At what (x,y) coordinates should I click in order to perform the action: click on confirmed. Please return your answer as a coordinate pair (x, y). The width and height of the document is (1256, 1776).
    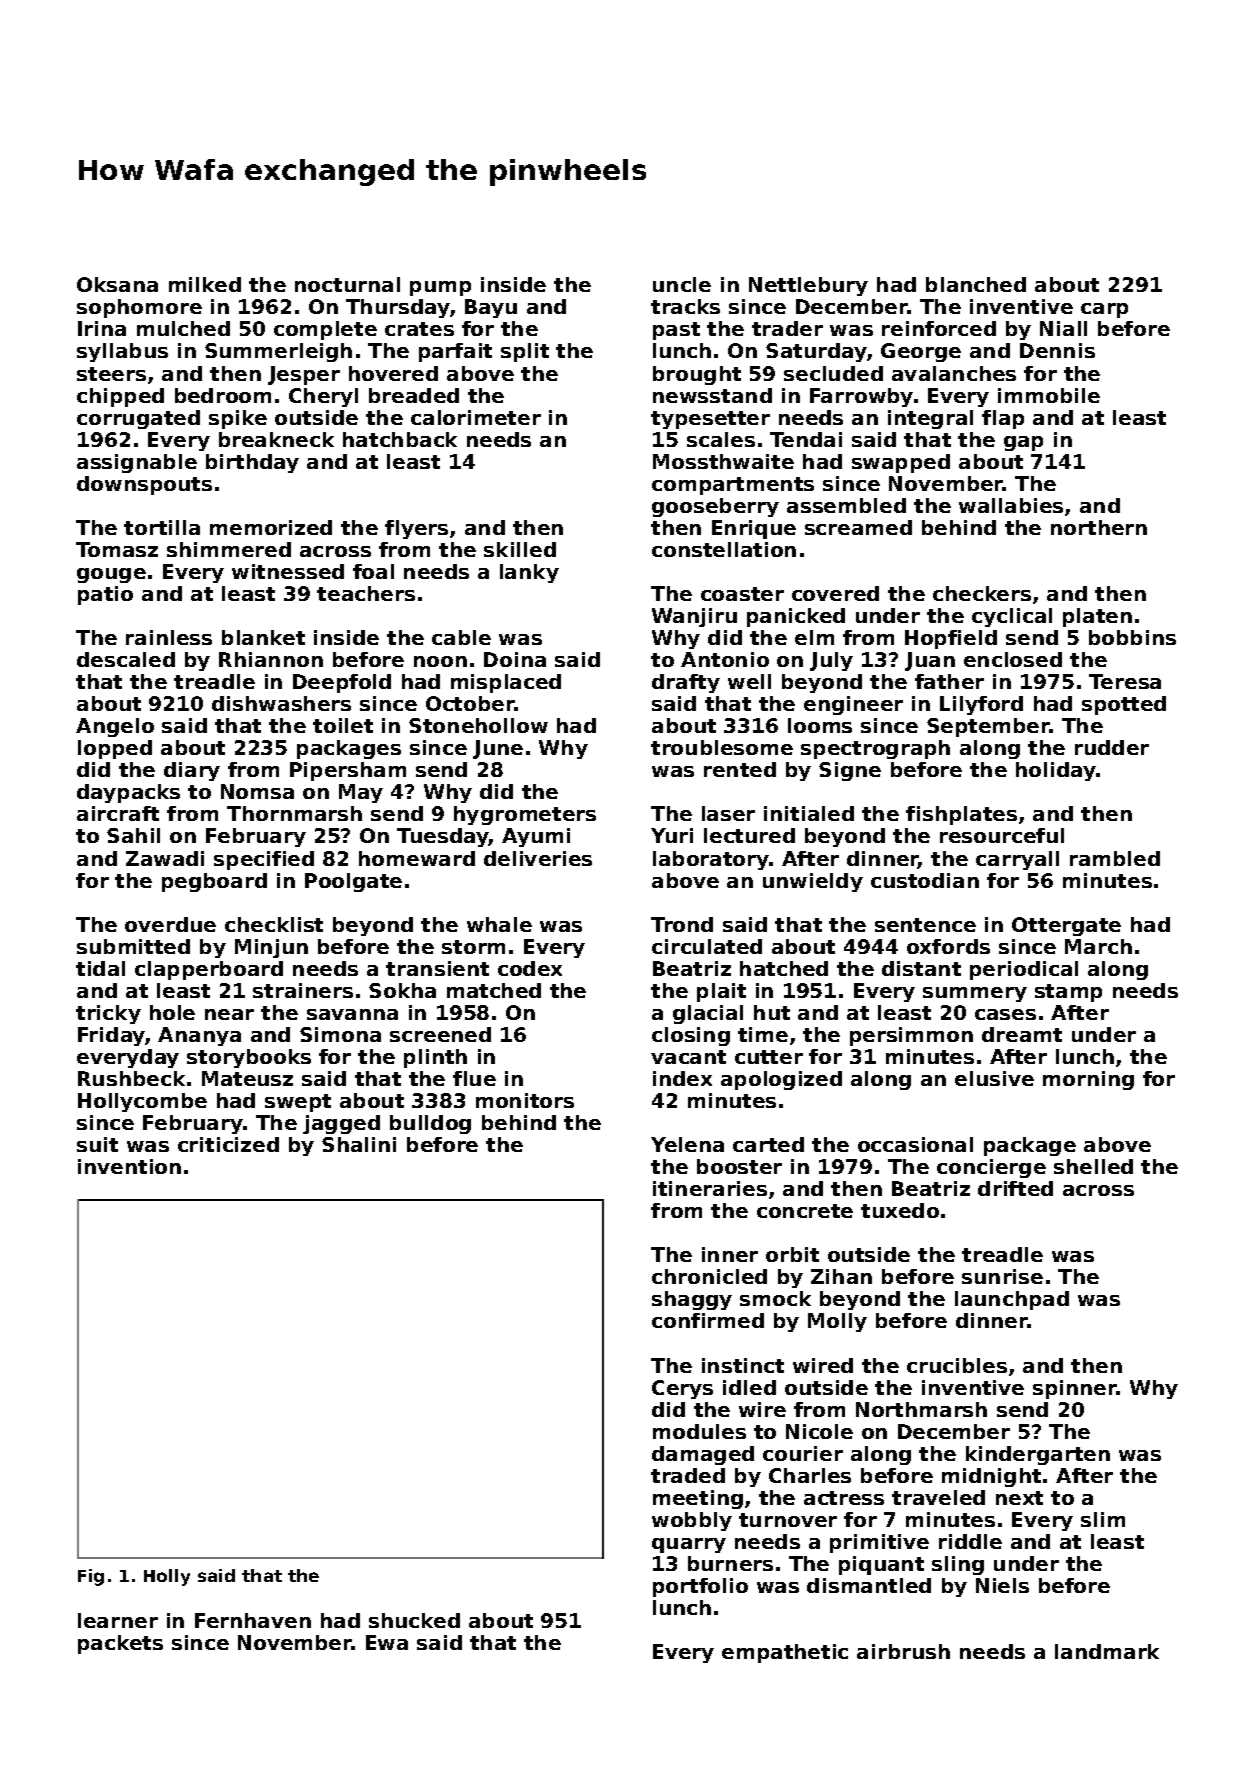
    Looking at the image, I should click on (708, 1320).
